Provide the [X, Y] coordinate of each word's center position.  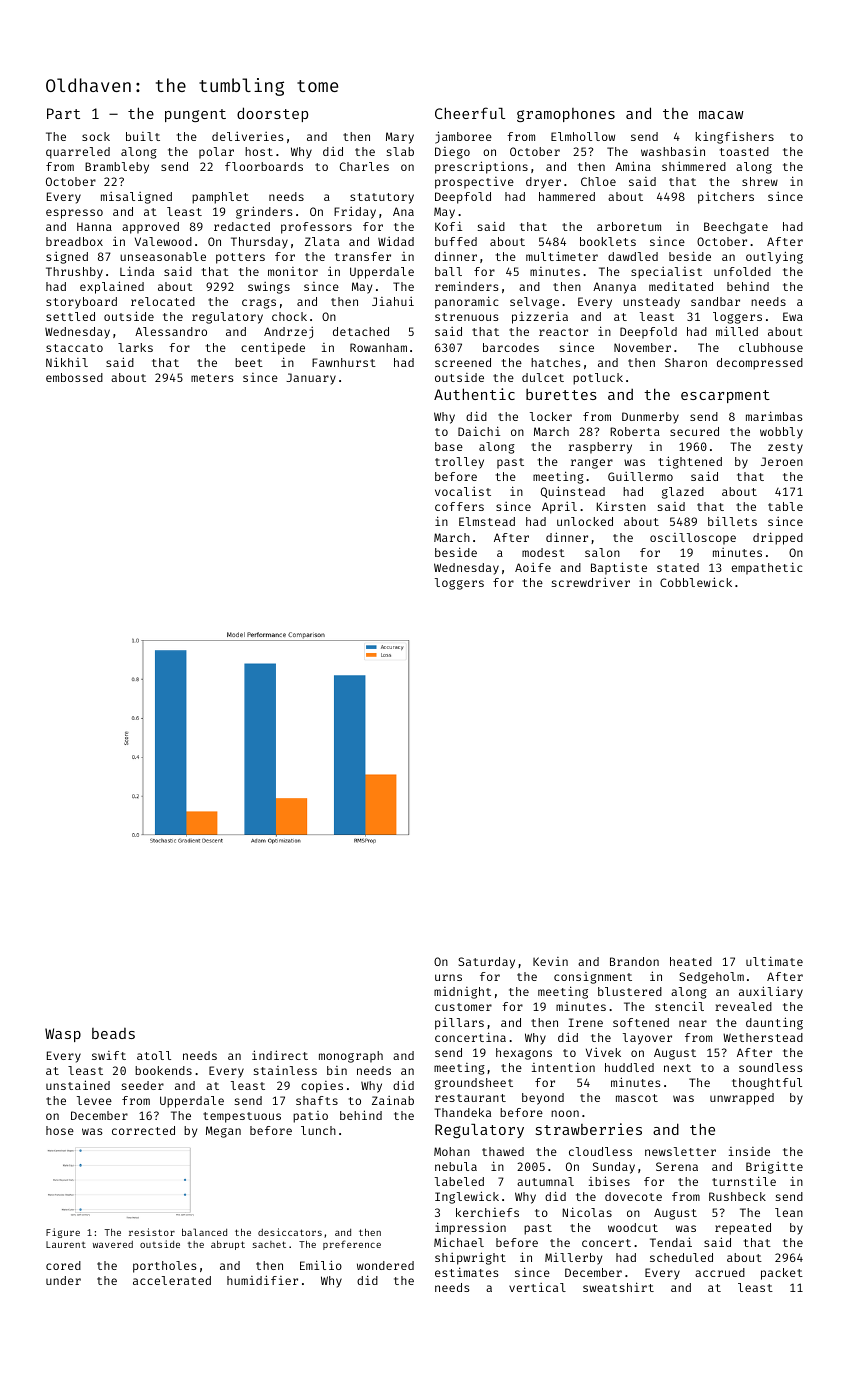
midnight [462, 993]
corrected [143, 1130]
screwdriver [591, 582]
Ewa [793, 316]
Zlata [322, 241]
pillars [459, 1024]
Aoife [533, 567]
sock [96, 136]
